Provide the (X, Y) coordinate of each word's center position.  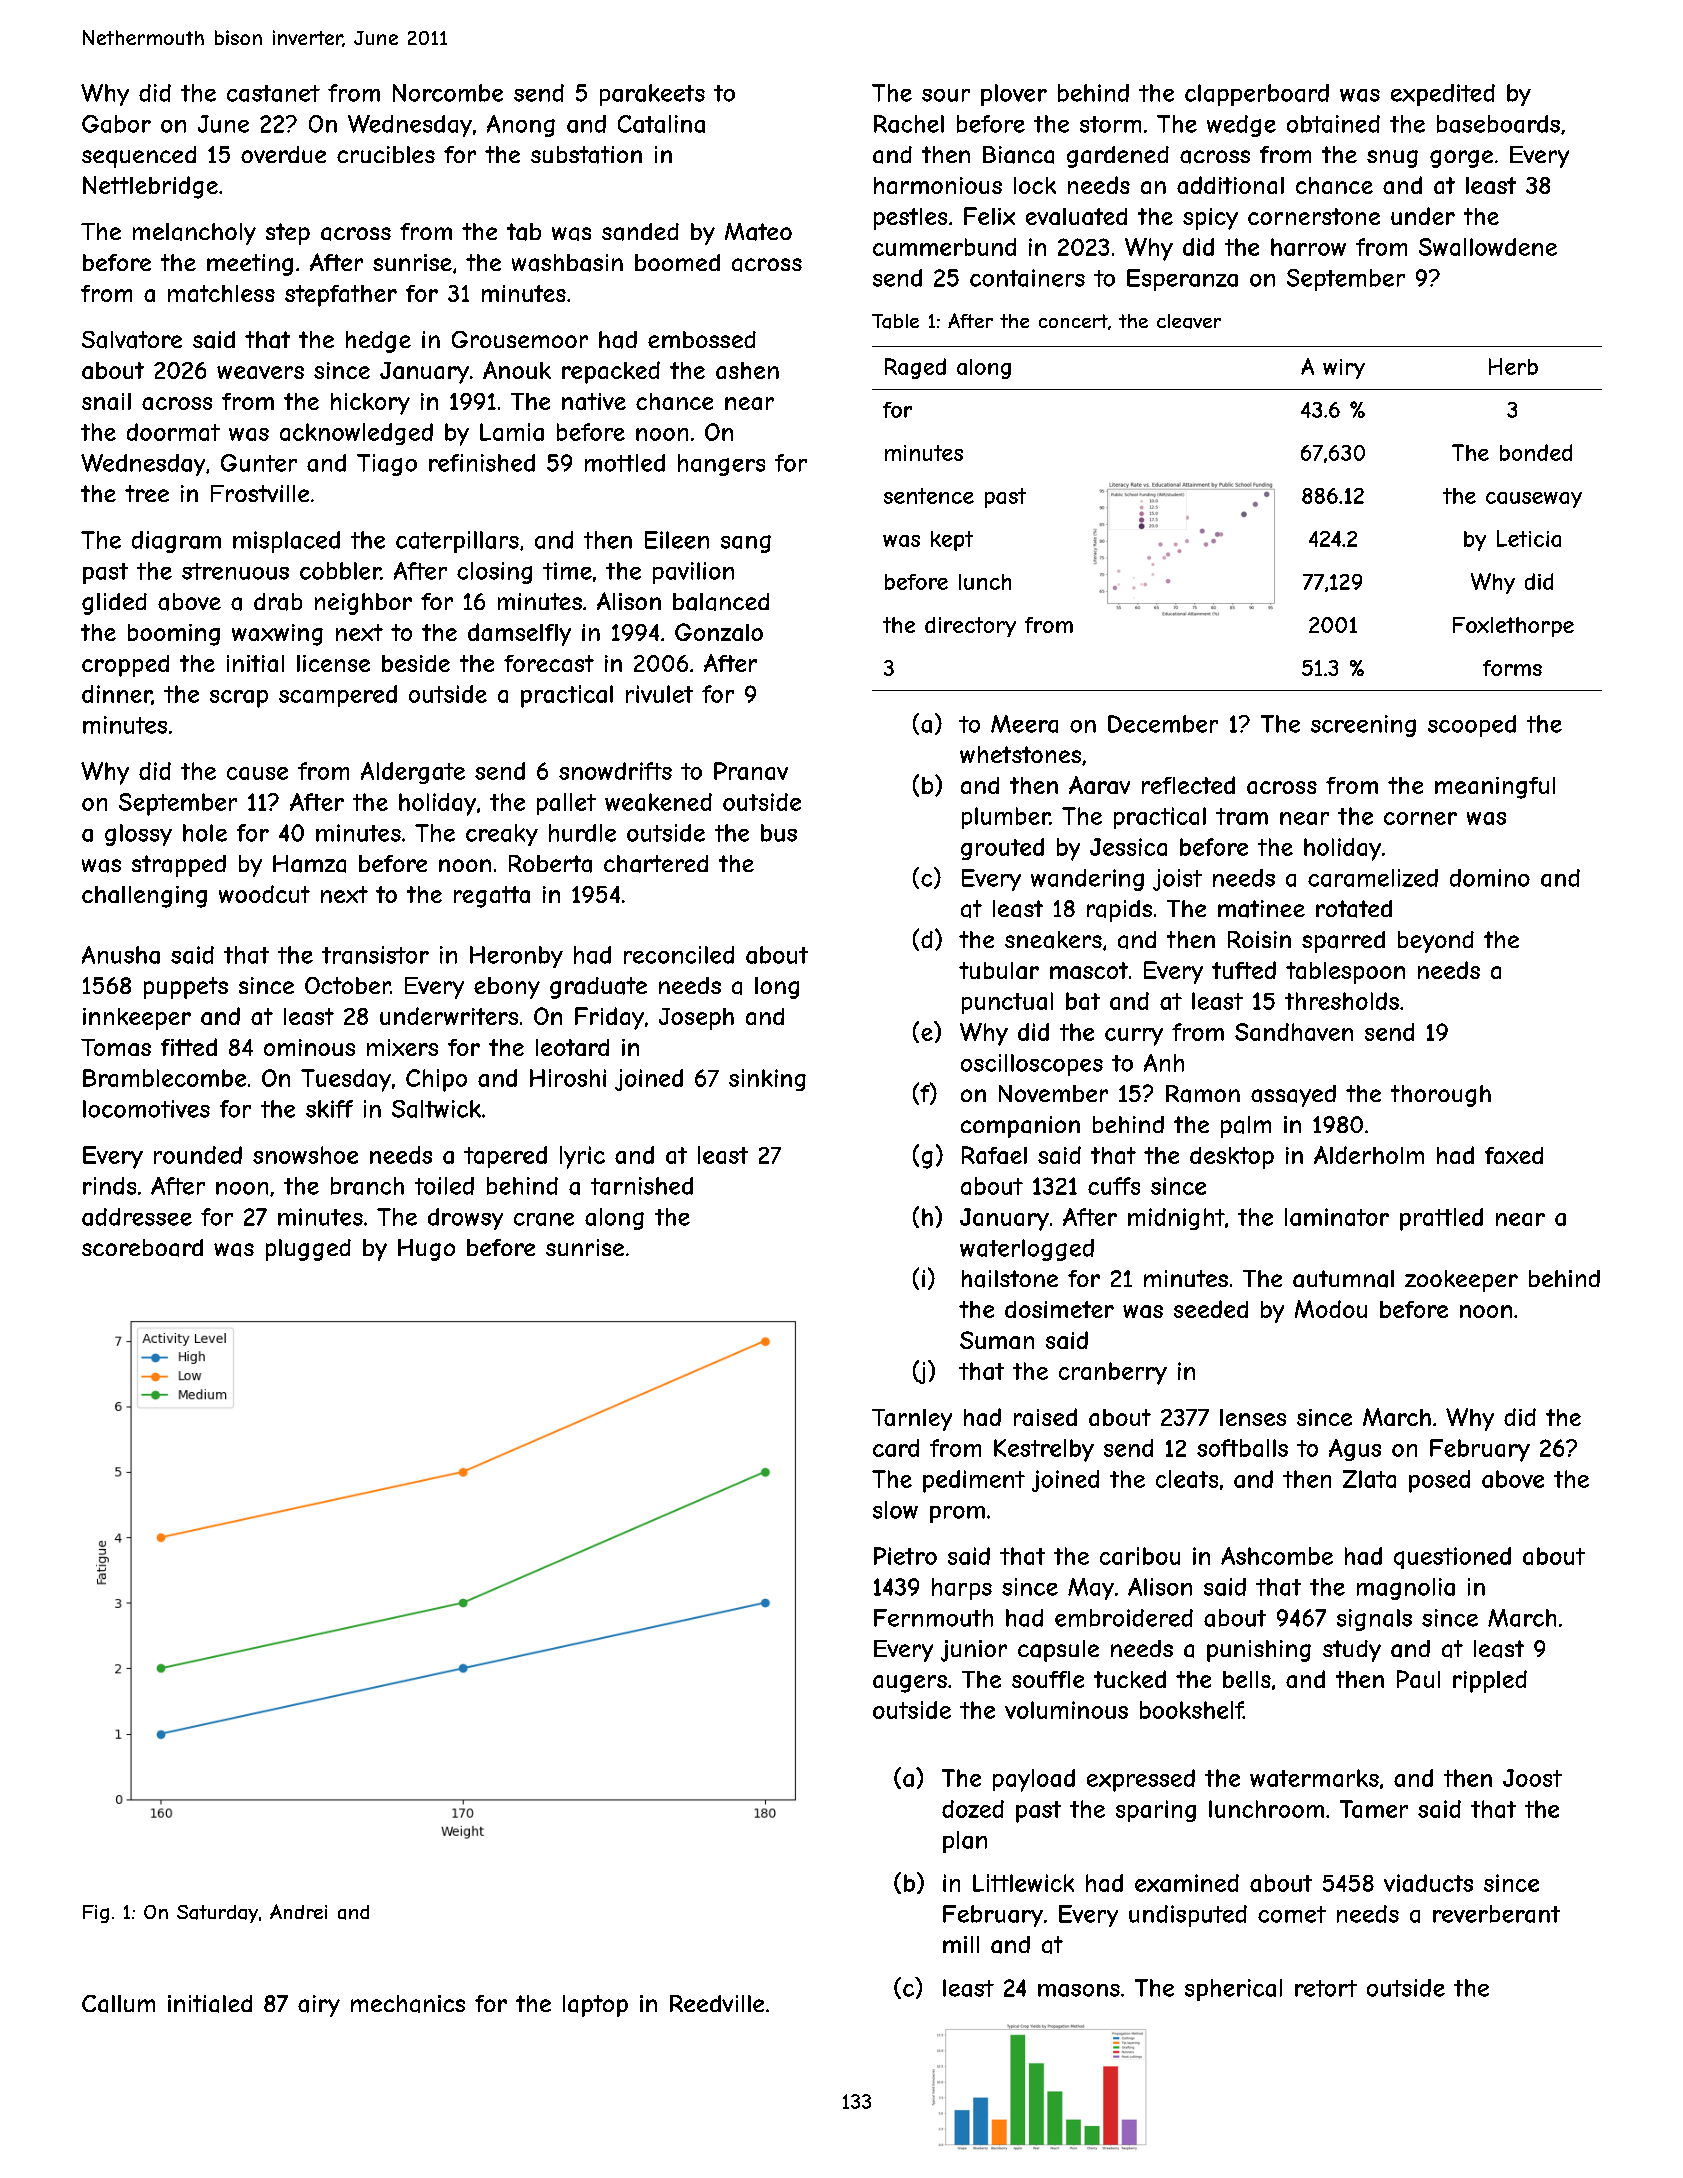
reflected (1188, 785)
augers (910, 1684)
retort (1326, 1988)
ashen (747, 370)
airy (319, 2006)
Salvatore (132, 340)
